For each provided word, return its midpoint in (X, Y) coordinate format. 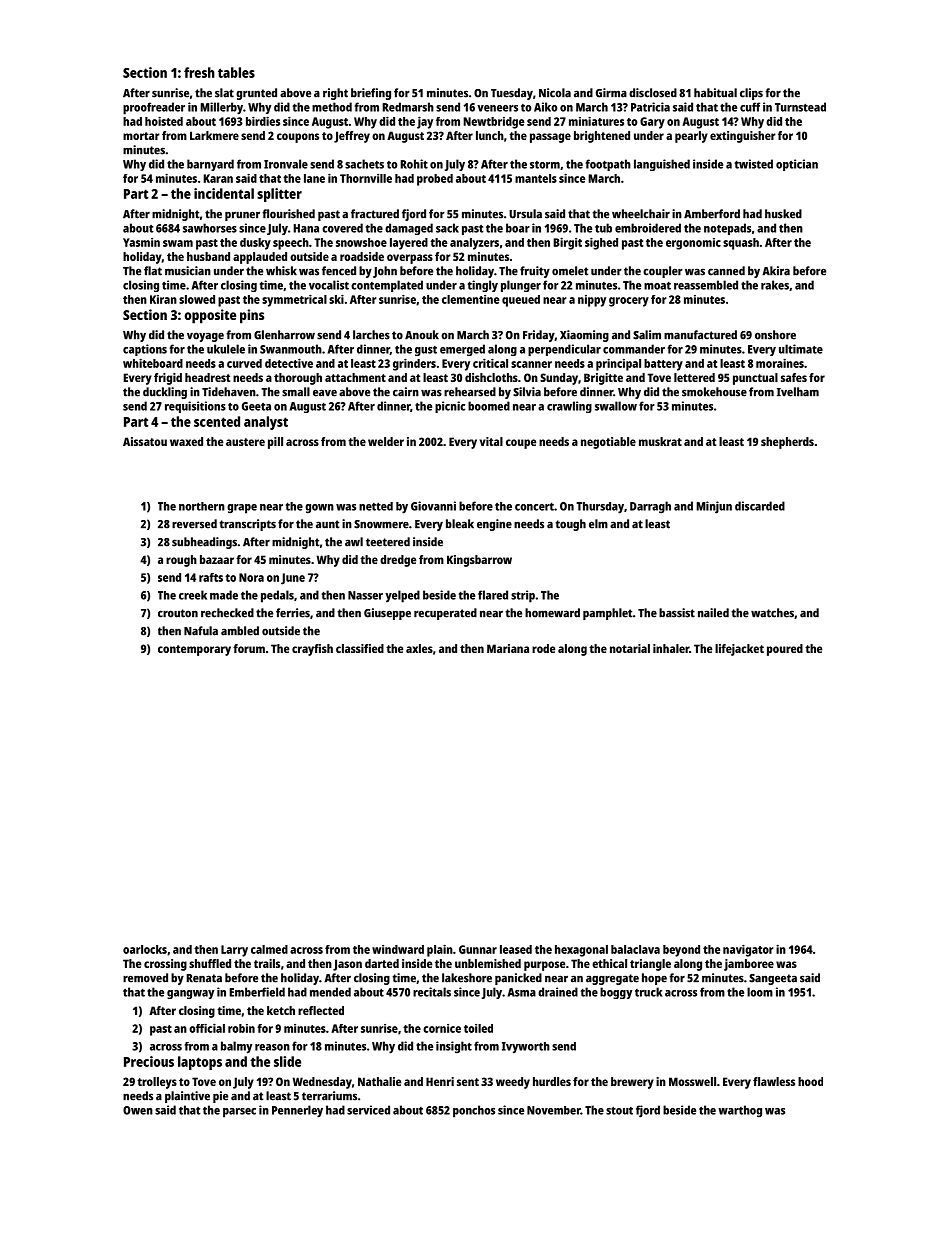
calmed (269, 949)
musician (188, 271)
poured (785, 650)
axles (419, 648)
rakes (775, 285)
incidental (224, 193)
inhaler (671, 648)
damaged (409, 229)
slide (287, 1061)
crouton (178, 613)
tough (571, 525)
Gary (652, 123)
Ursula (525, 214)
